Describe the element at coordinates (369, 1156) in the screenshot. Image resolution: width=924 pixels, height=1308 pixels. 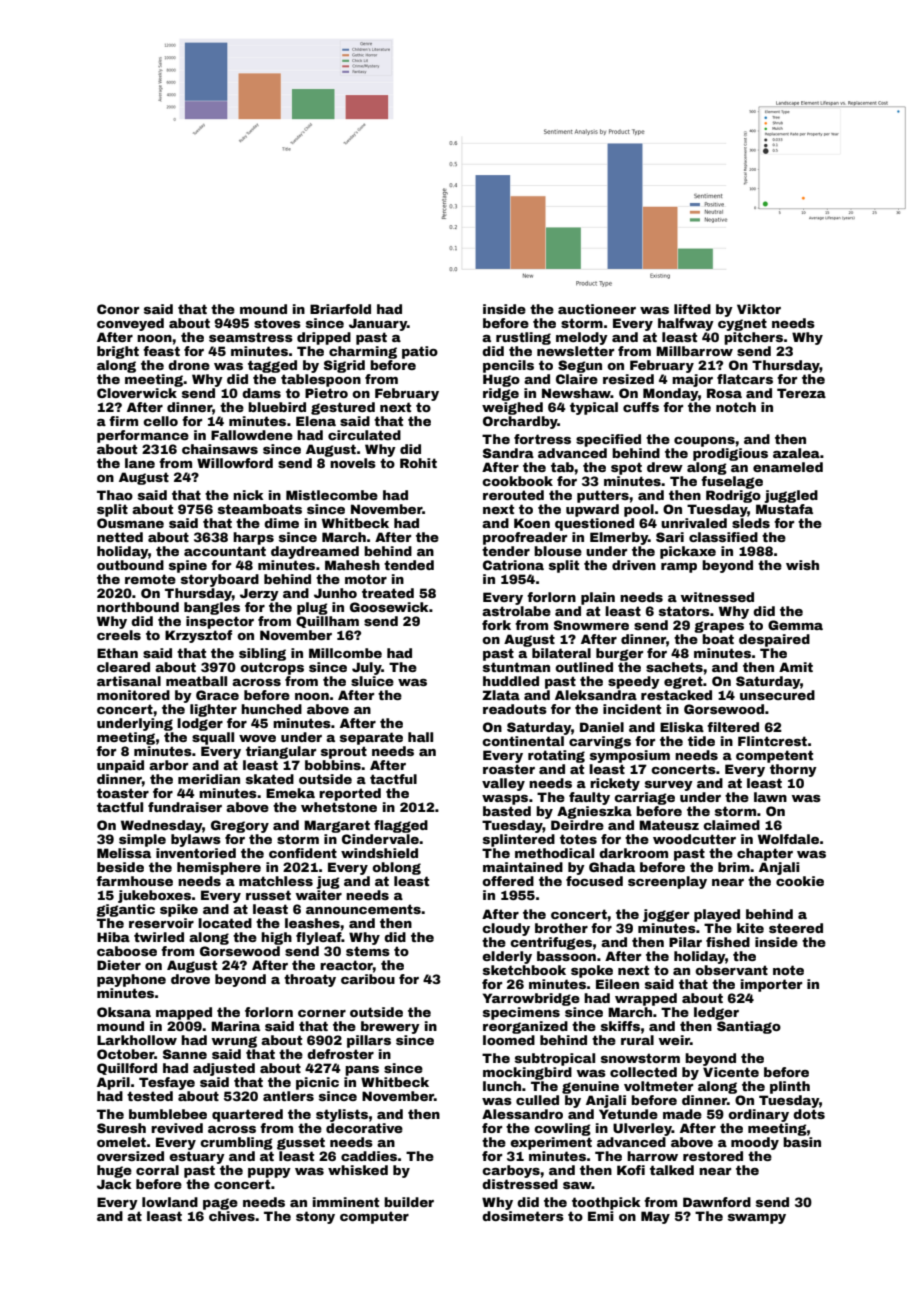
I see `caddies` at that location.
